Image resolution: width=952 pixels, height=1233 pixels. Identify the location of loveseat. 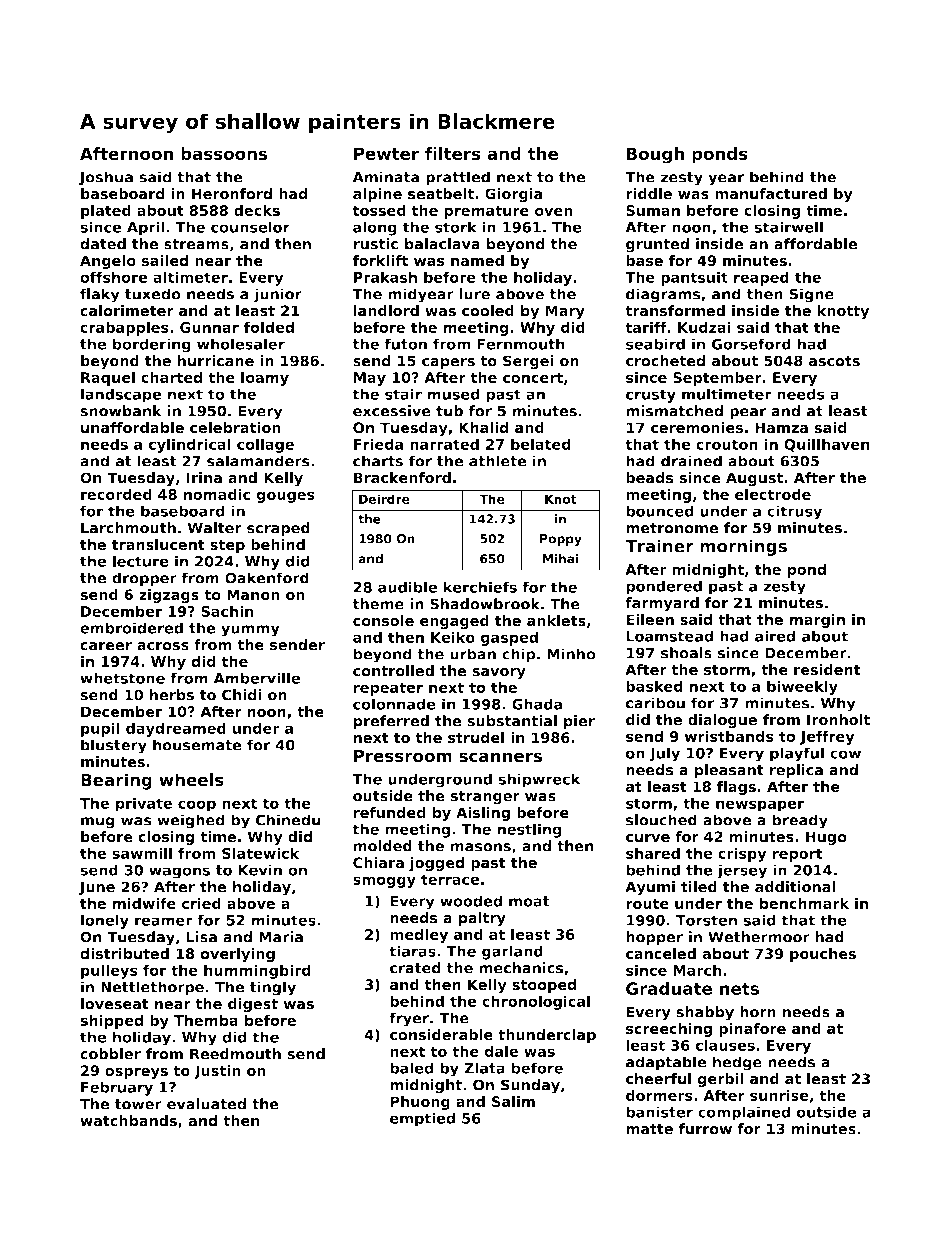
(115, 1004).
